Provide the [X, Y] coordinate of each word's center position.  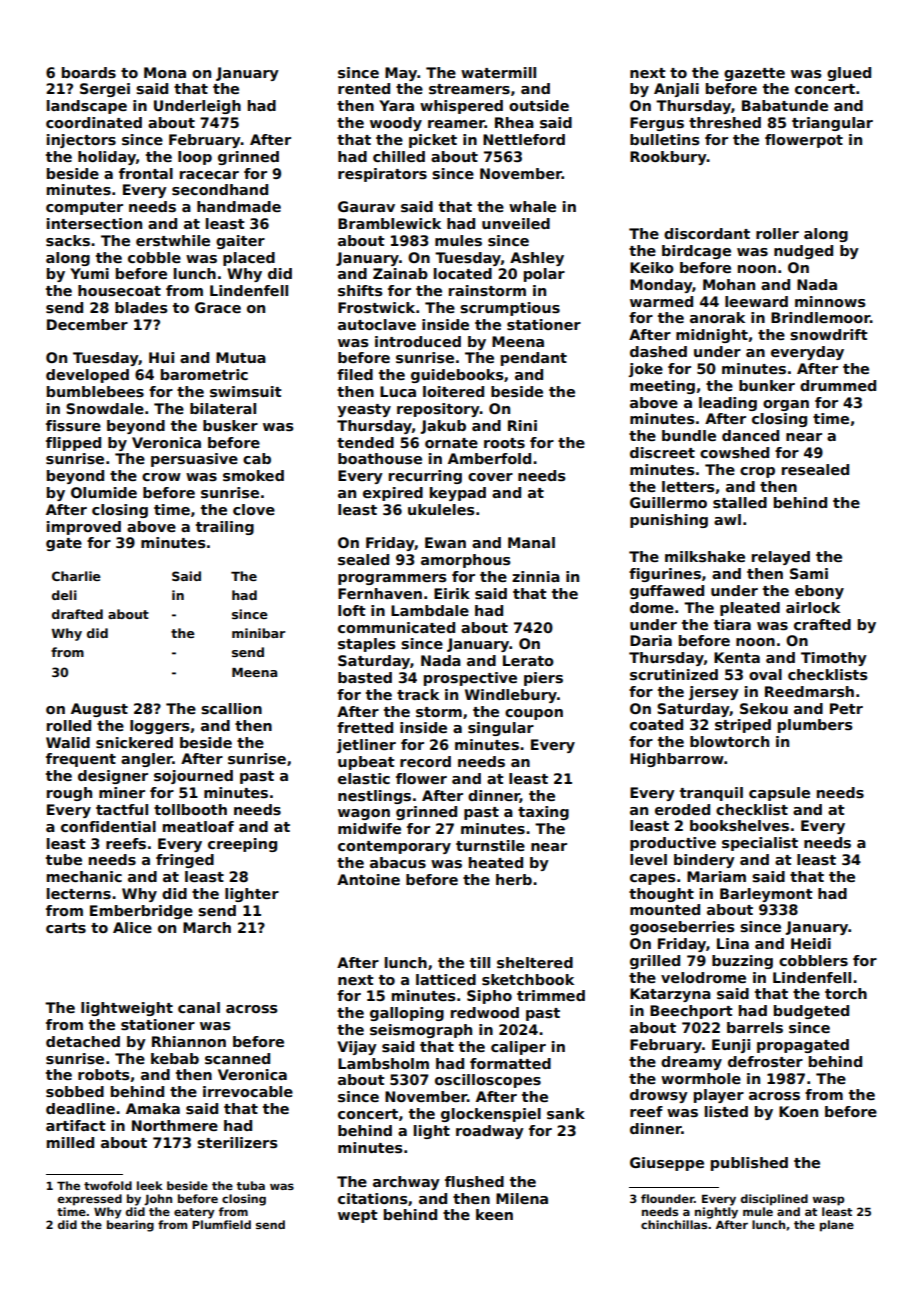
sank [566, 1113]
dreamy [691, 1063]
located [463, 273]
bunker [767, 385]
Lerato [528, 660]
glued [849, 74]
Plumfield [221, 1224]
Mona [165, 72]
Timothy [834, 659]
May [401, 74]
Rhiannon [189, 1041]
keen [494, 1214]
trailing [225, 528]
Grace [218, 307]
